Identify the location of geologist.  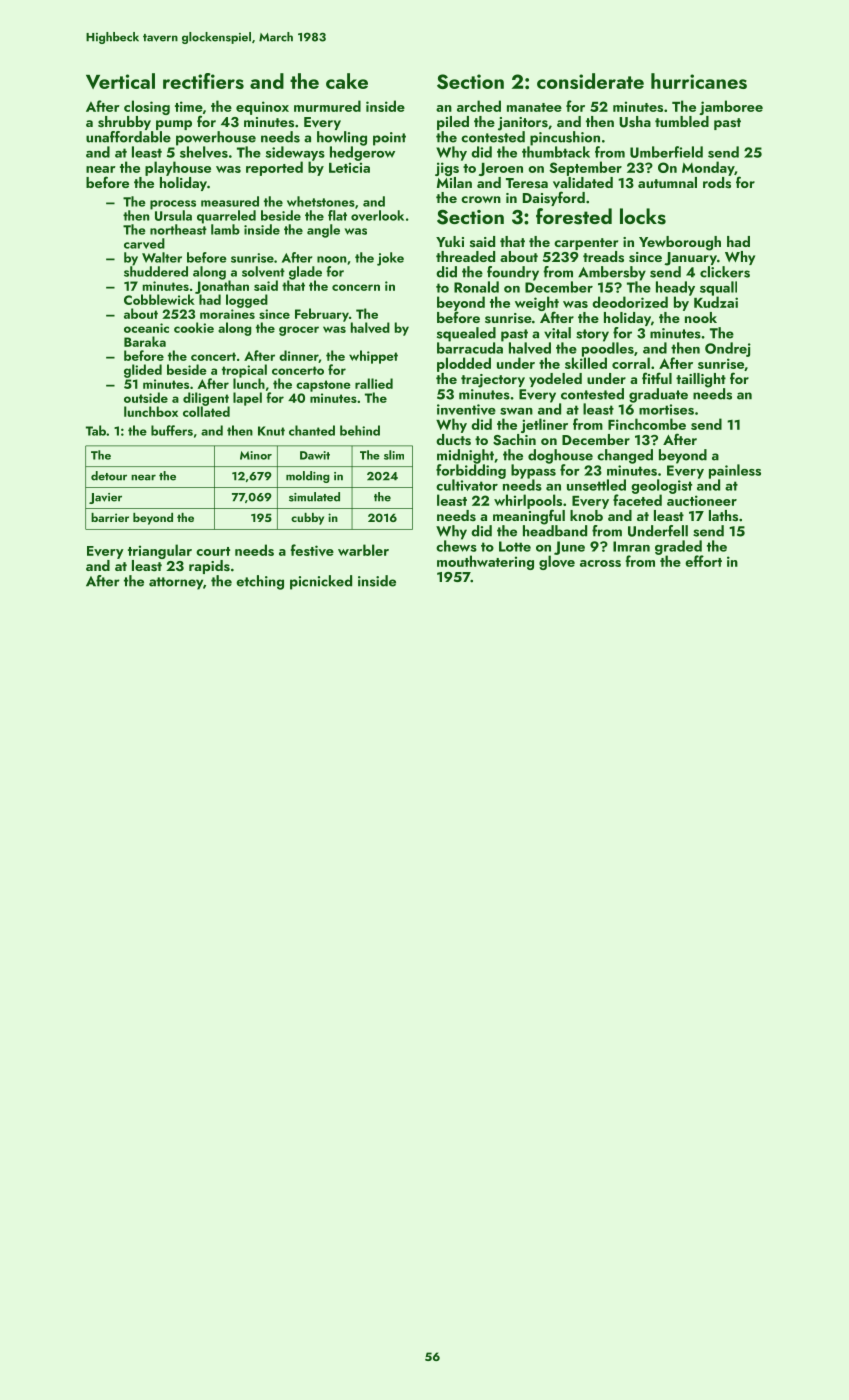
(661, 486).
